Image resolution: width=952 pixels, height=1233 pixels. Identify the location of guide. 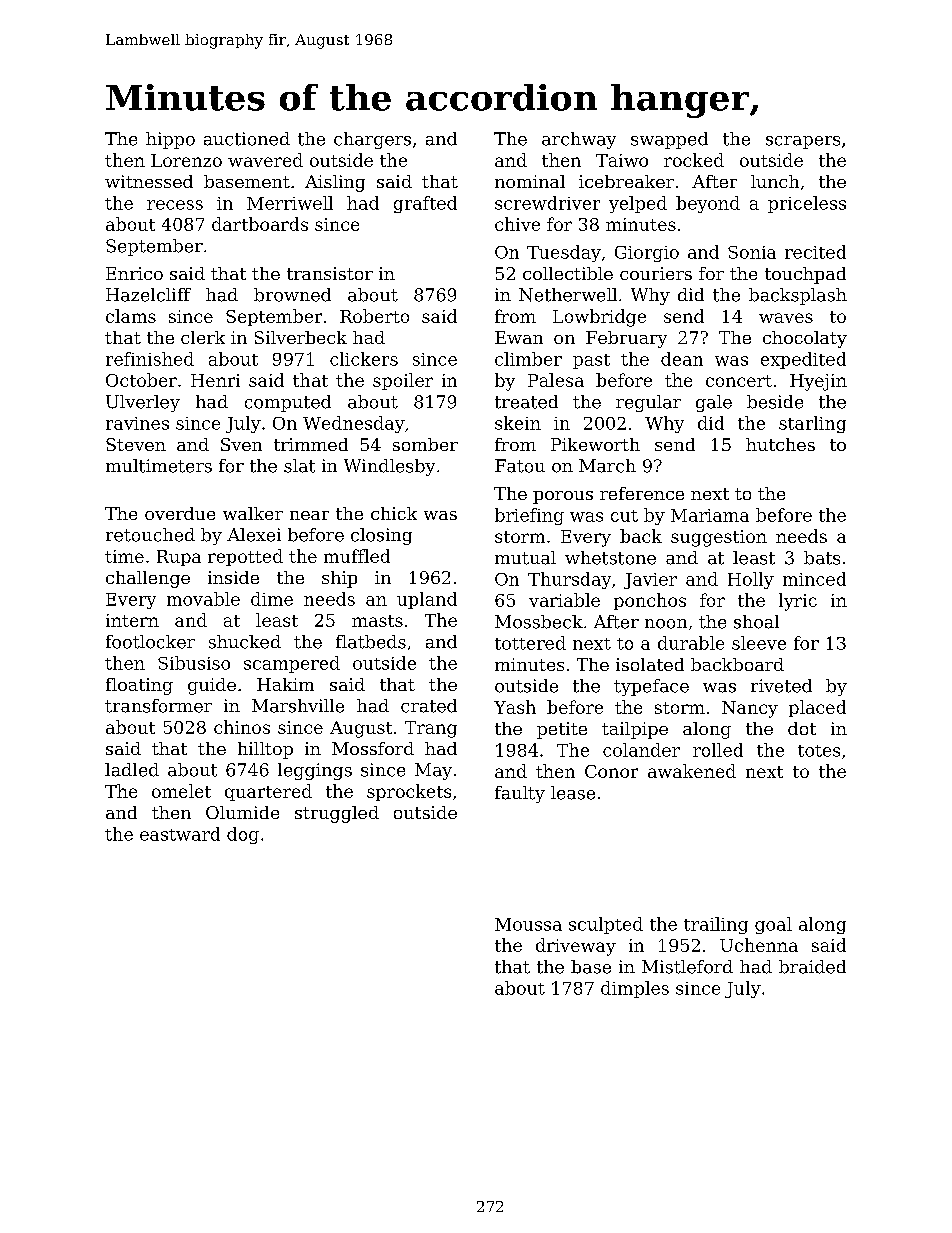
(212, 686).
